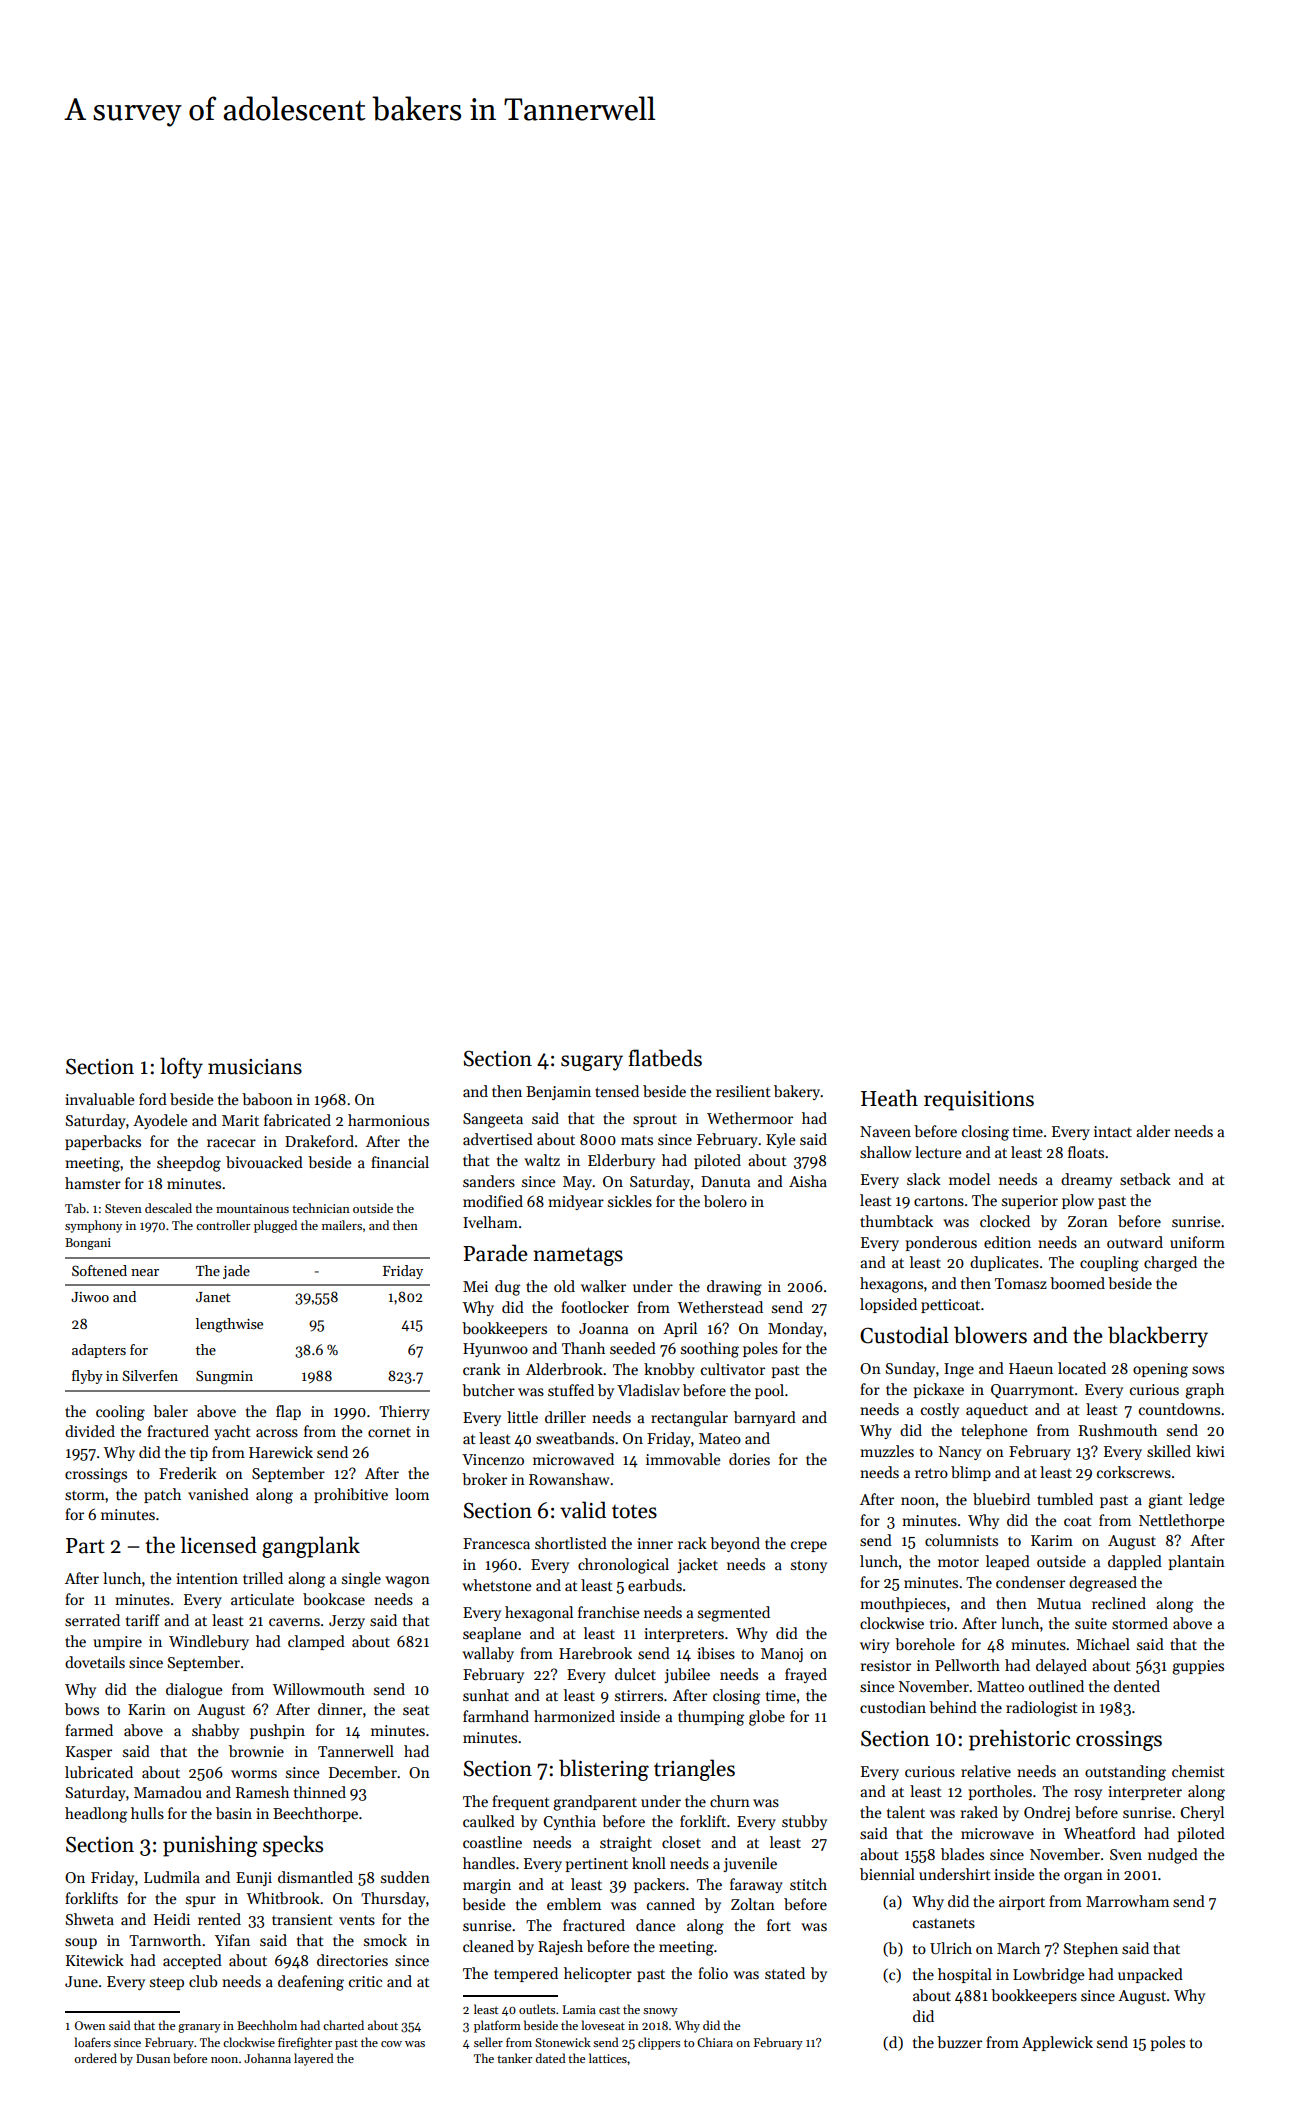 Image resolution: width=1290 pixels, height=2124 pixels. Describe the element at coordinates (1207, 1501) in the document. I see `ledge` at that location.
